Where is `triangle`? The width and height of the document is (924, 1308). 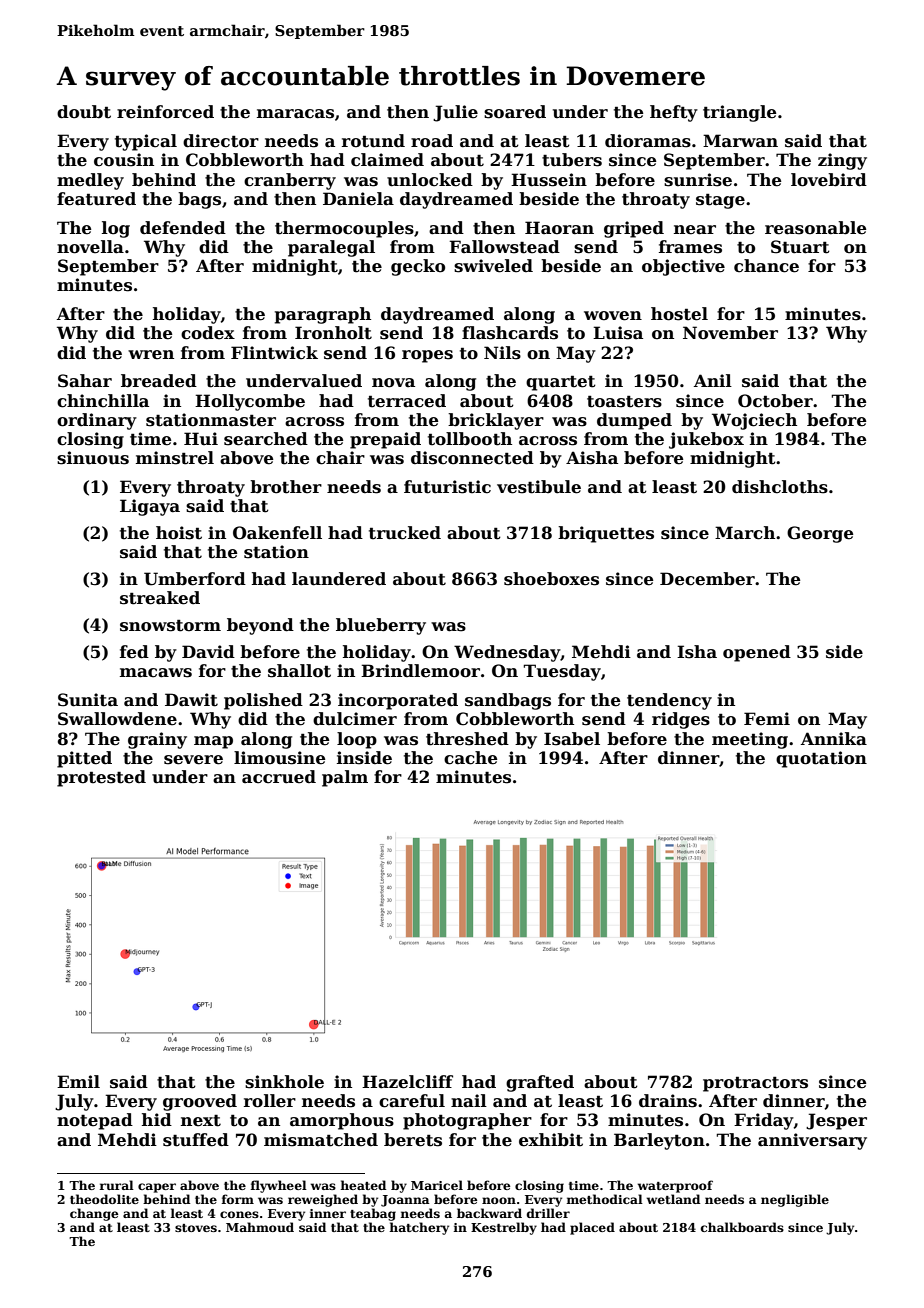
triangle is located at coordinates (739, 113).
